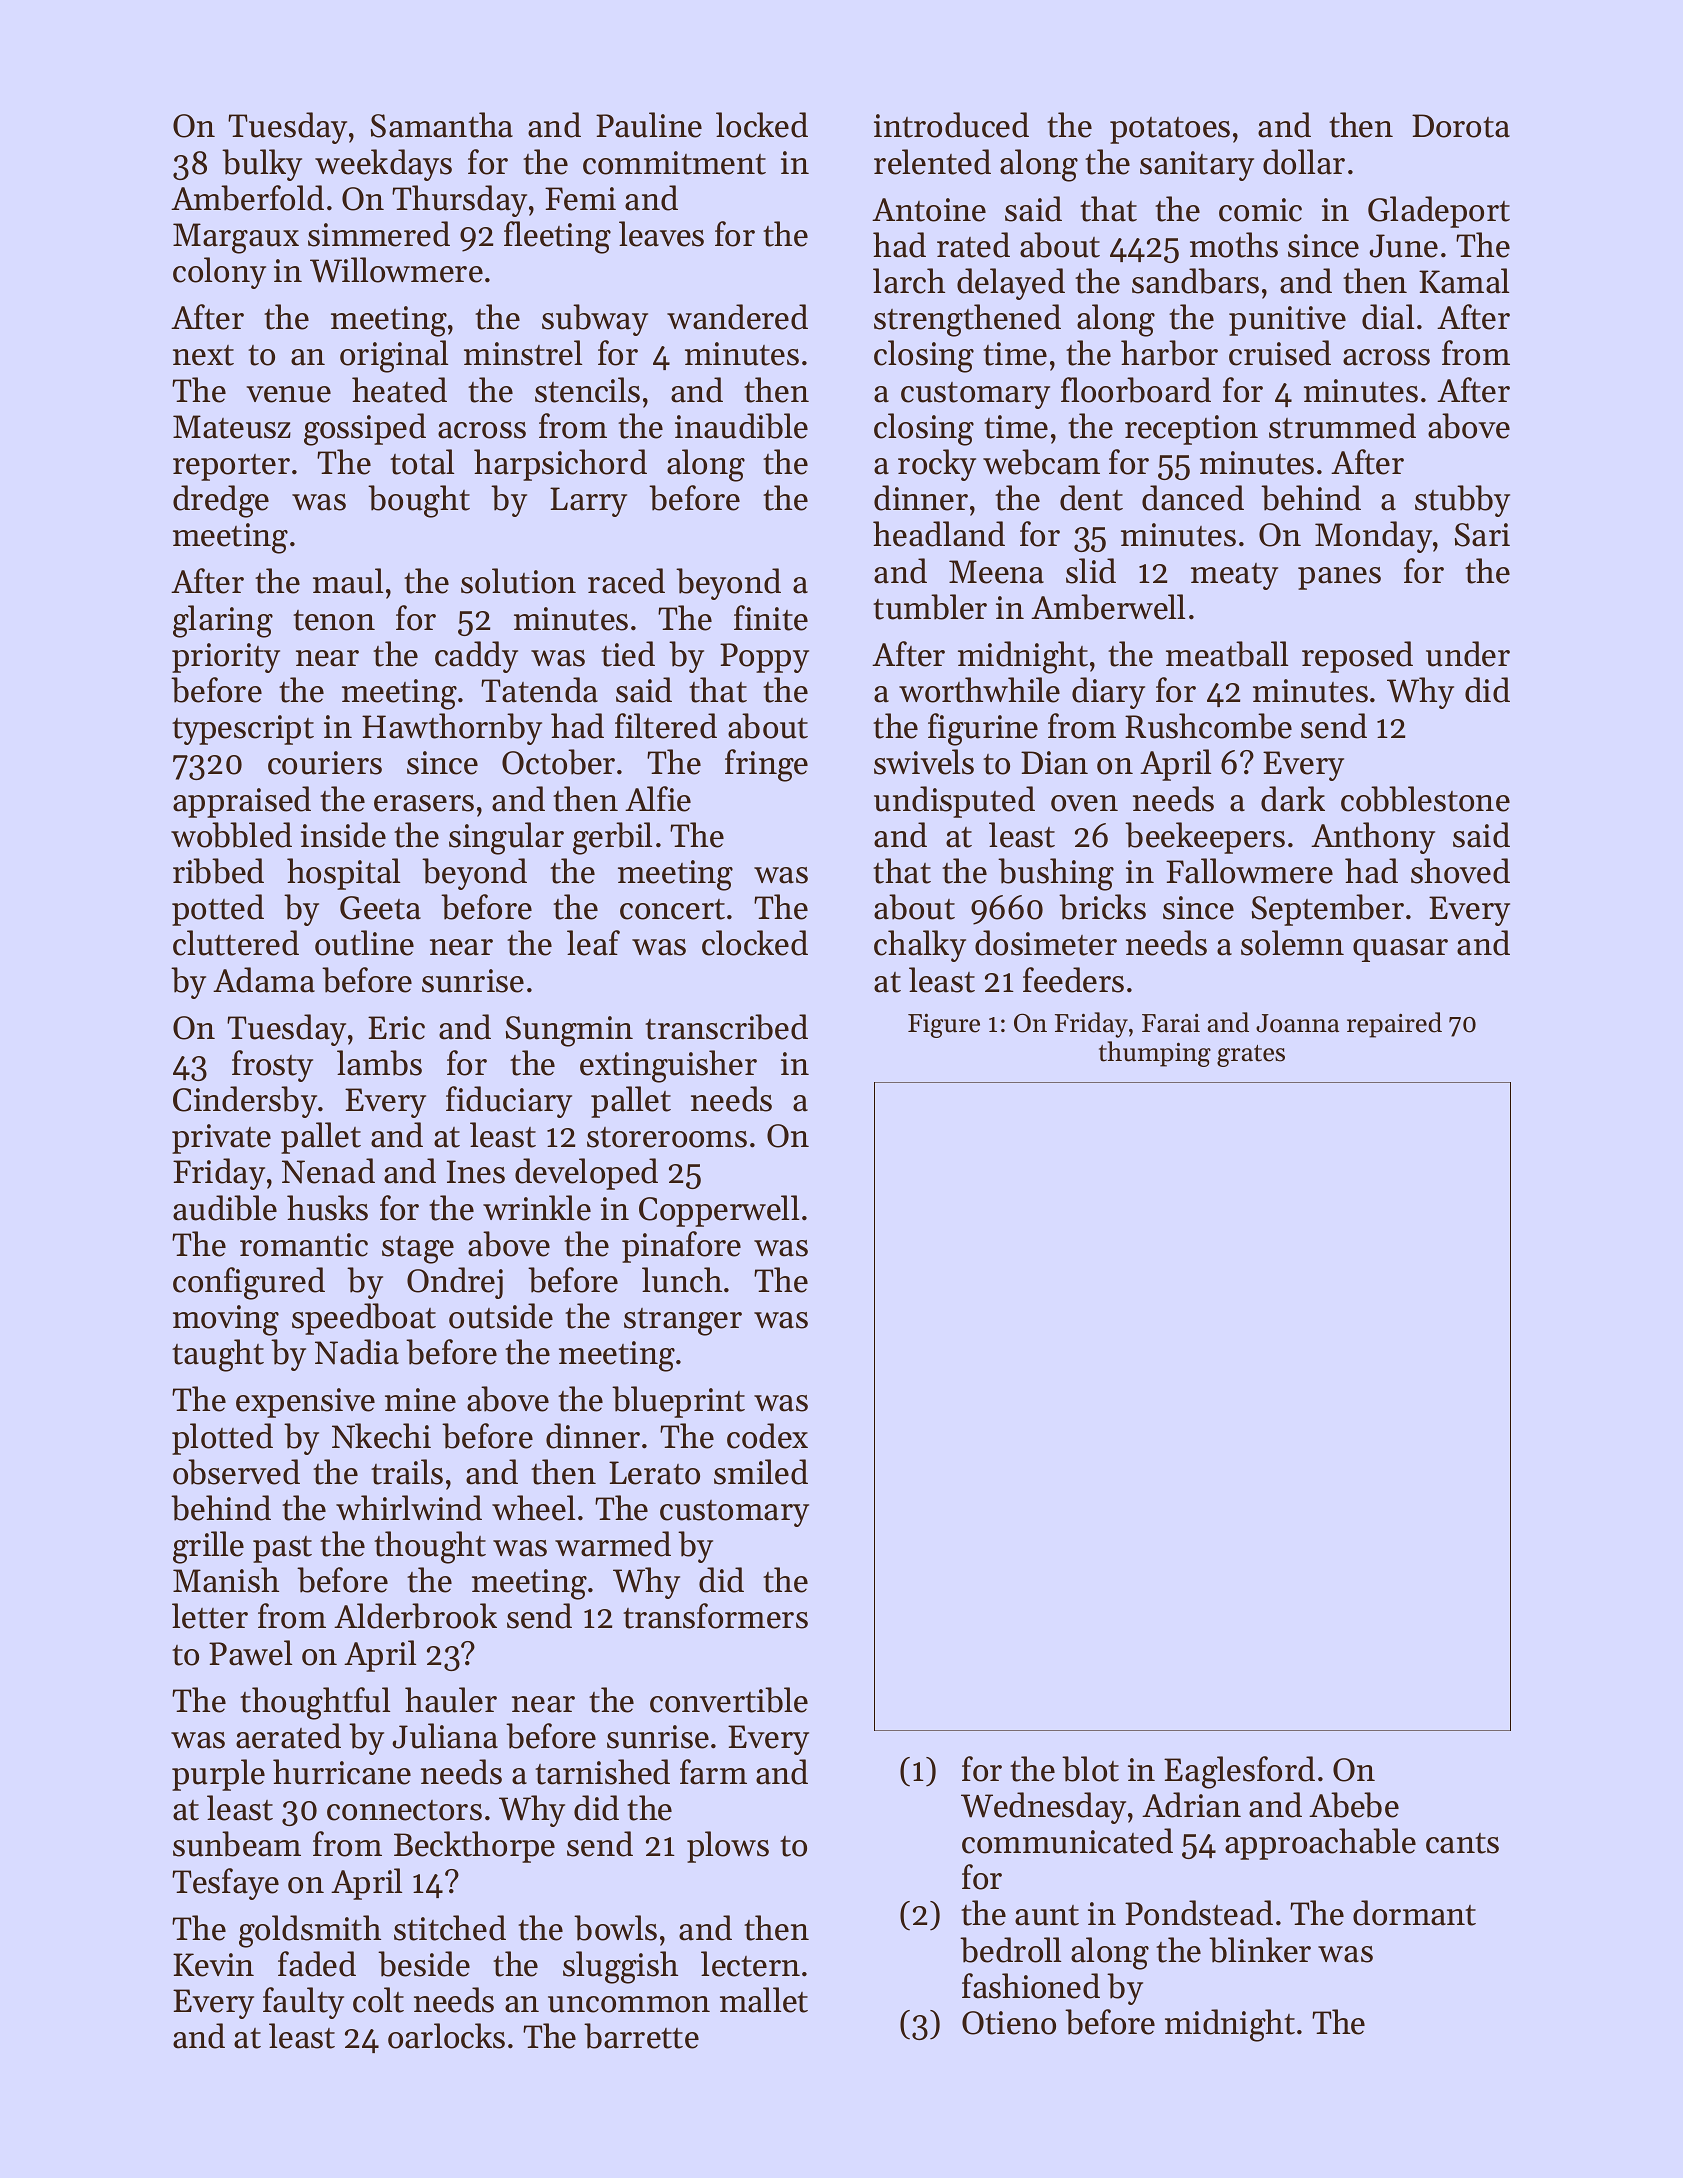 The height and width of the screenshot is (2178, 1683). What do you see at coordinates (328, 1171) in the screenshot?
I see `Nenad` at bounding box center [328, 1171].
